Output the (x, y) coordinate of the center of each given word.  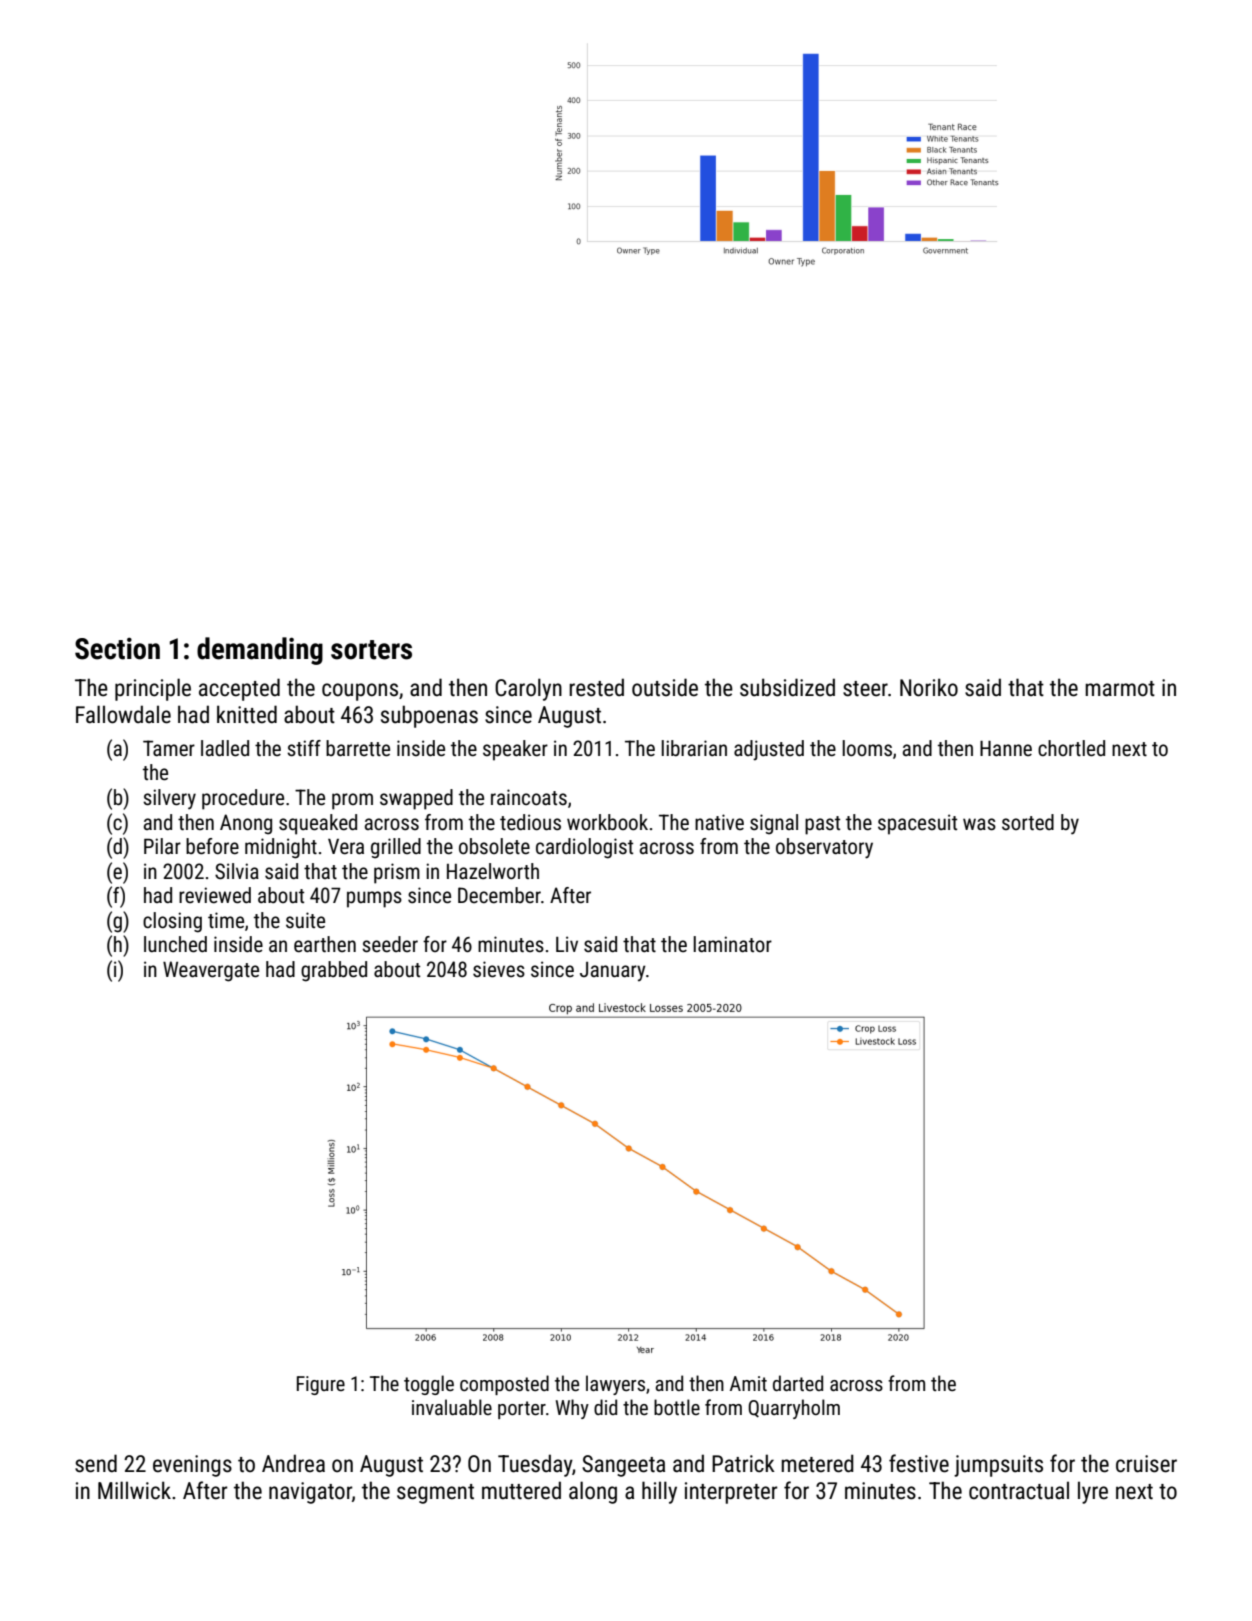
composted (504, 1385)
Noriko (929, 687)
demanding (260, 651)
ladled (225, 748)
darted (798, 1383)
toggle (429, 1385)
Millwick (134, 1490)
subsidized (787, 687)
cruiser (1146, 1464)
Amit (748, 1383)
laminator (732, 944)
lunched (175, 944)
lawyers (615, 1385)
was (979, 824)
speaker (515, 750)
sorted (1028, 822)
